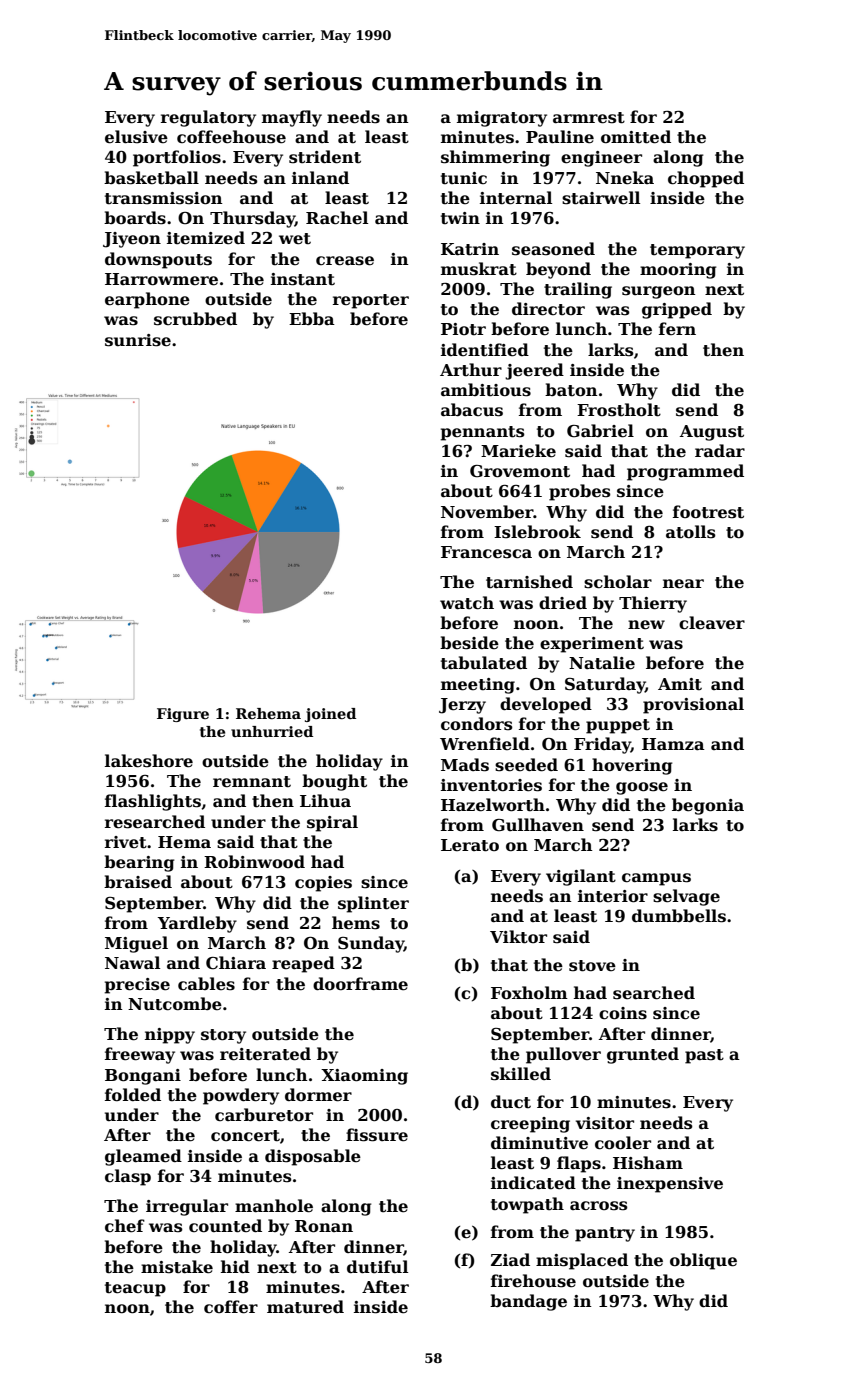 Image resolution: width=849 pixels, height=1400 pixels. I want to click on strident, so click(325, 157).
